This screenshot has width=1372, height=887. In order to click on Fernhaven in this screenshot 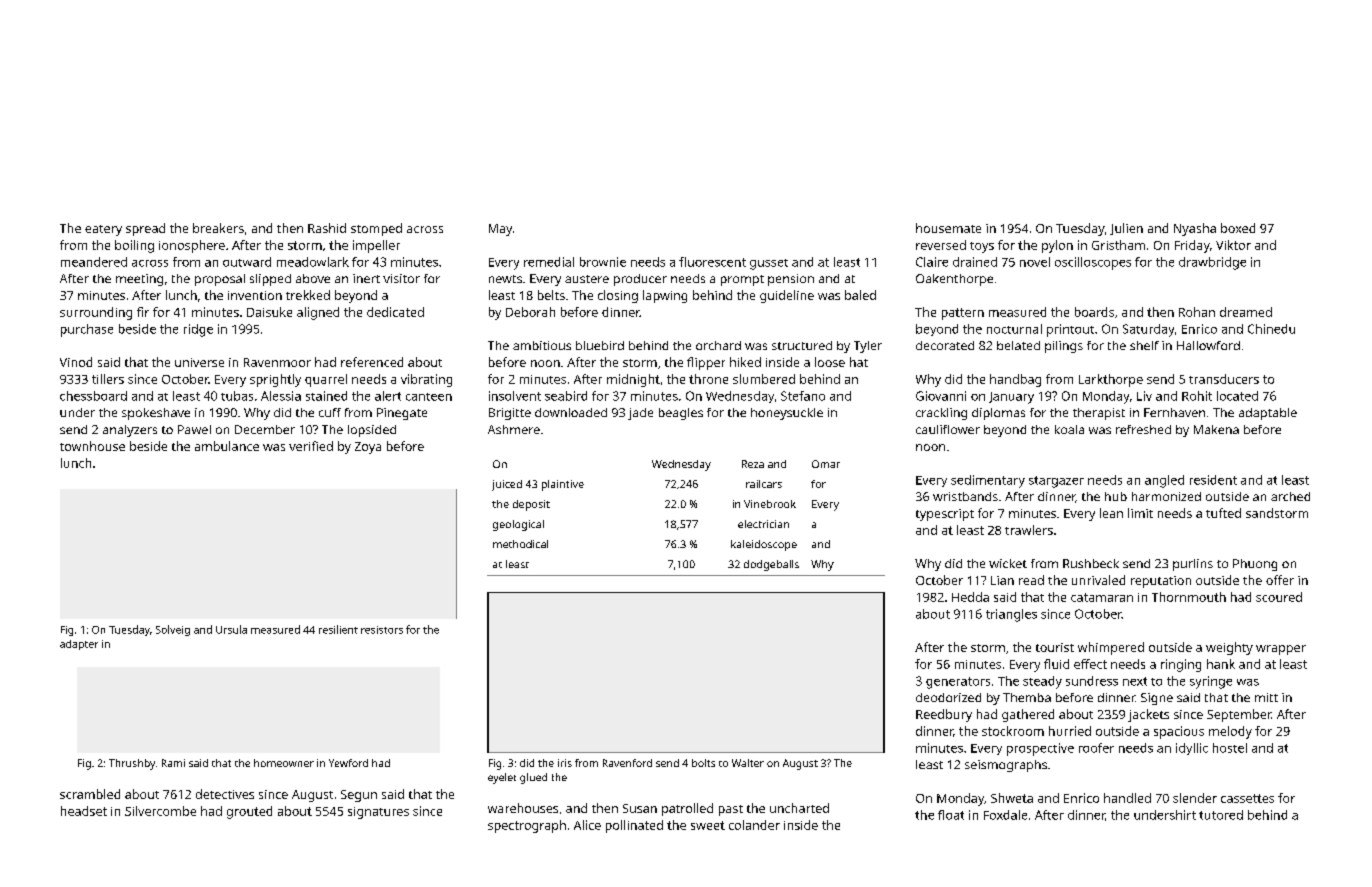, I will do `click(1174, 412)`.
